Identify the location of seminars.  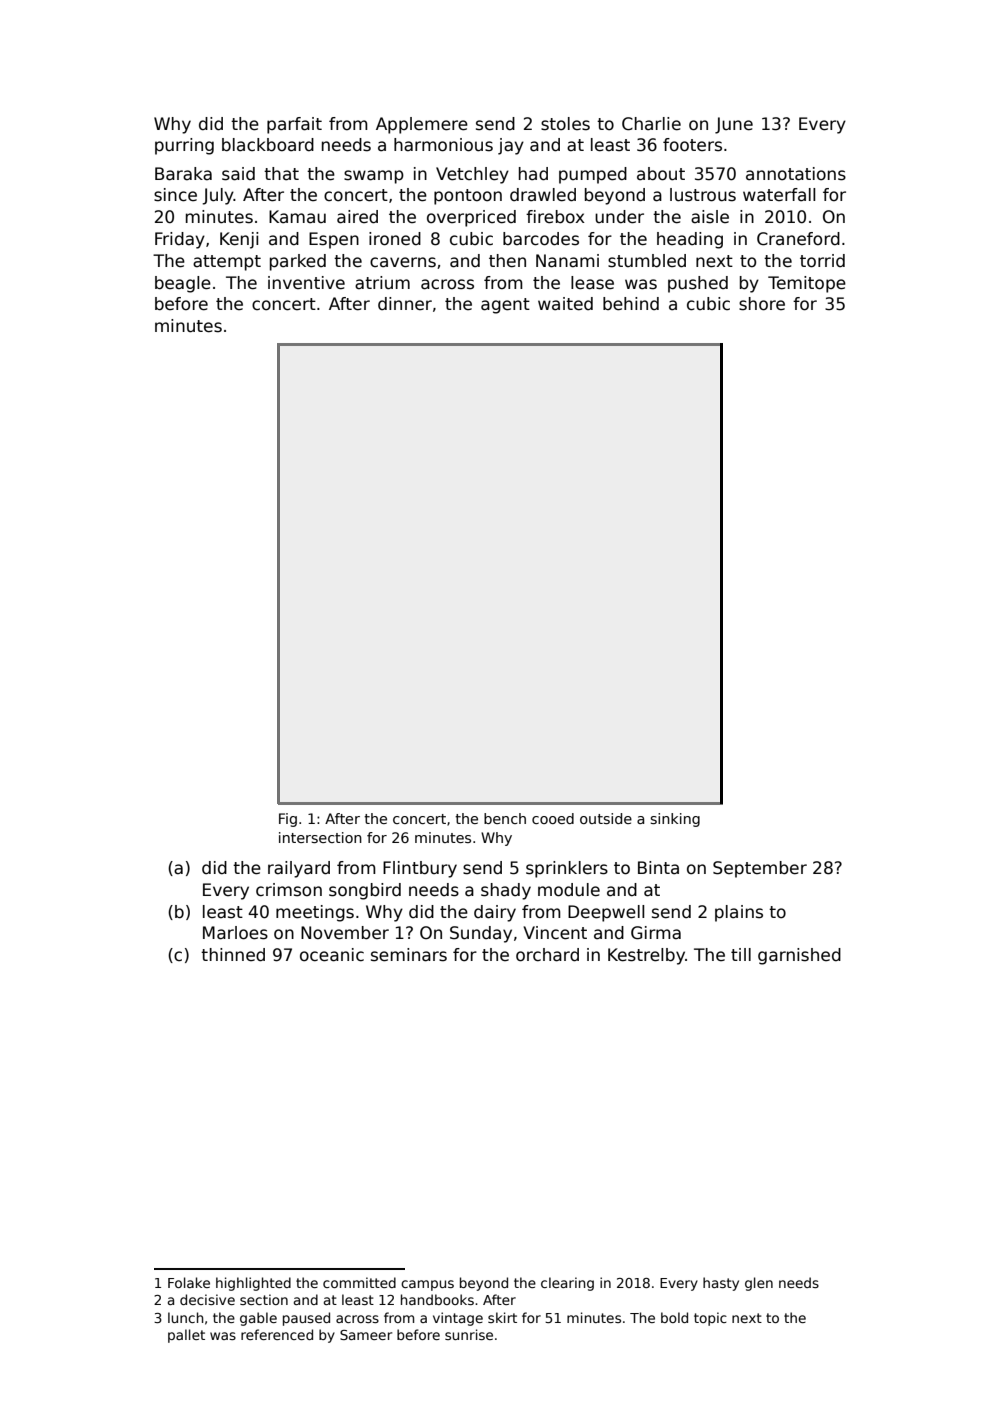
(409, 955).
